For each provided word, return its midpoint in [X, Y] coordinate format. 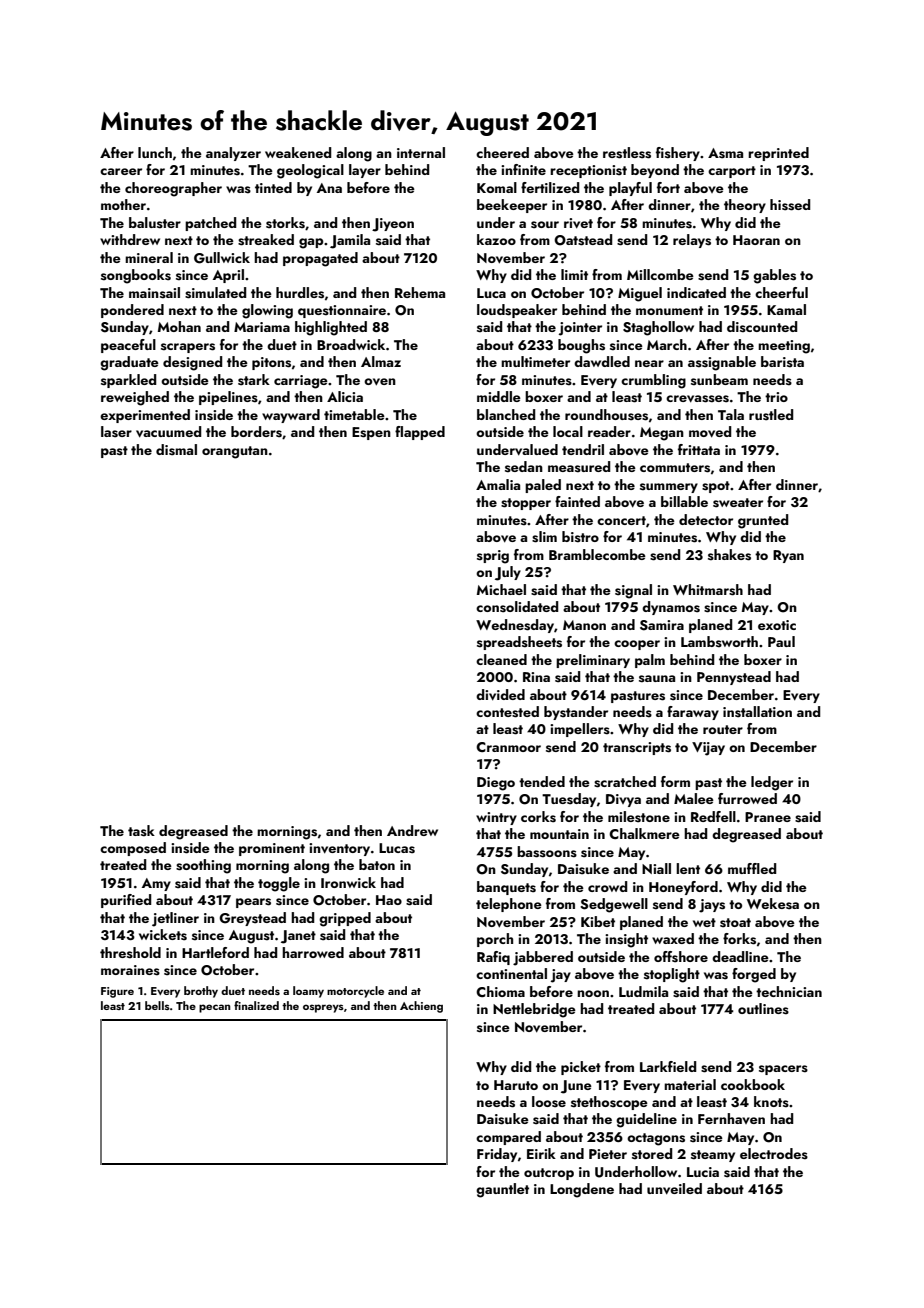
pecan [215, 1008]
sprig [493, 557]
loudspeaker [517, 311]
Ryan [788, 556]
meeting [784, 347]
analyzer [233, 154]
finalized [256, 1005]
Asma [725, 153]
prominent [272, 849]
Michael [501, 589]
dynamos [671, 608]
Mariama [262, 327]
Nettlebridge [534, 1010]
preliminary [593, 661]
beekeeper [512, 206]
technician [789, 991]
